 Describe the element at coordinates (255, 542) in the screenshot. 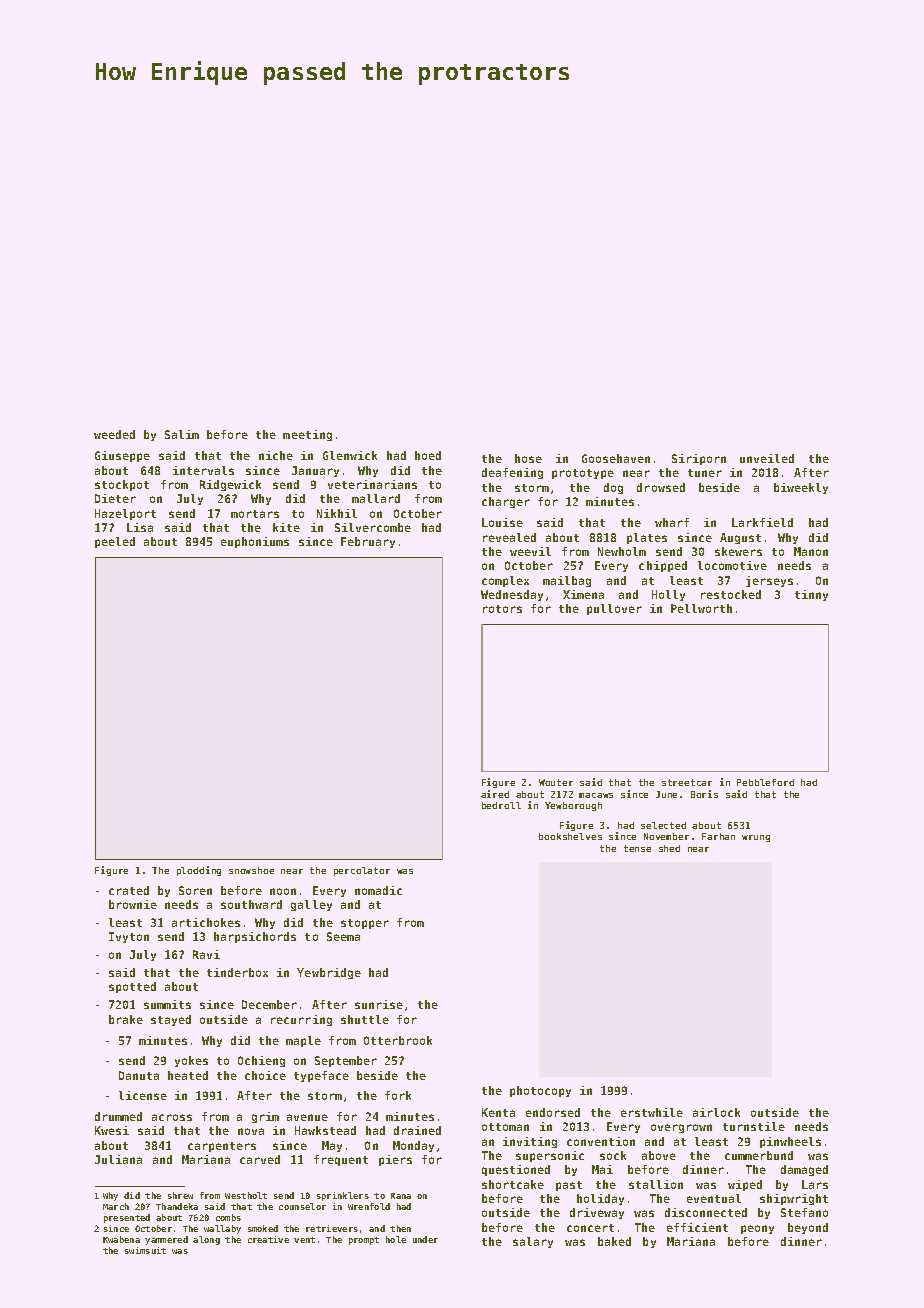

I see `euphoniums` at that location.
